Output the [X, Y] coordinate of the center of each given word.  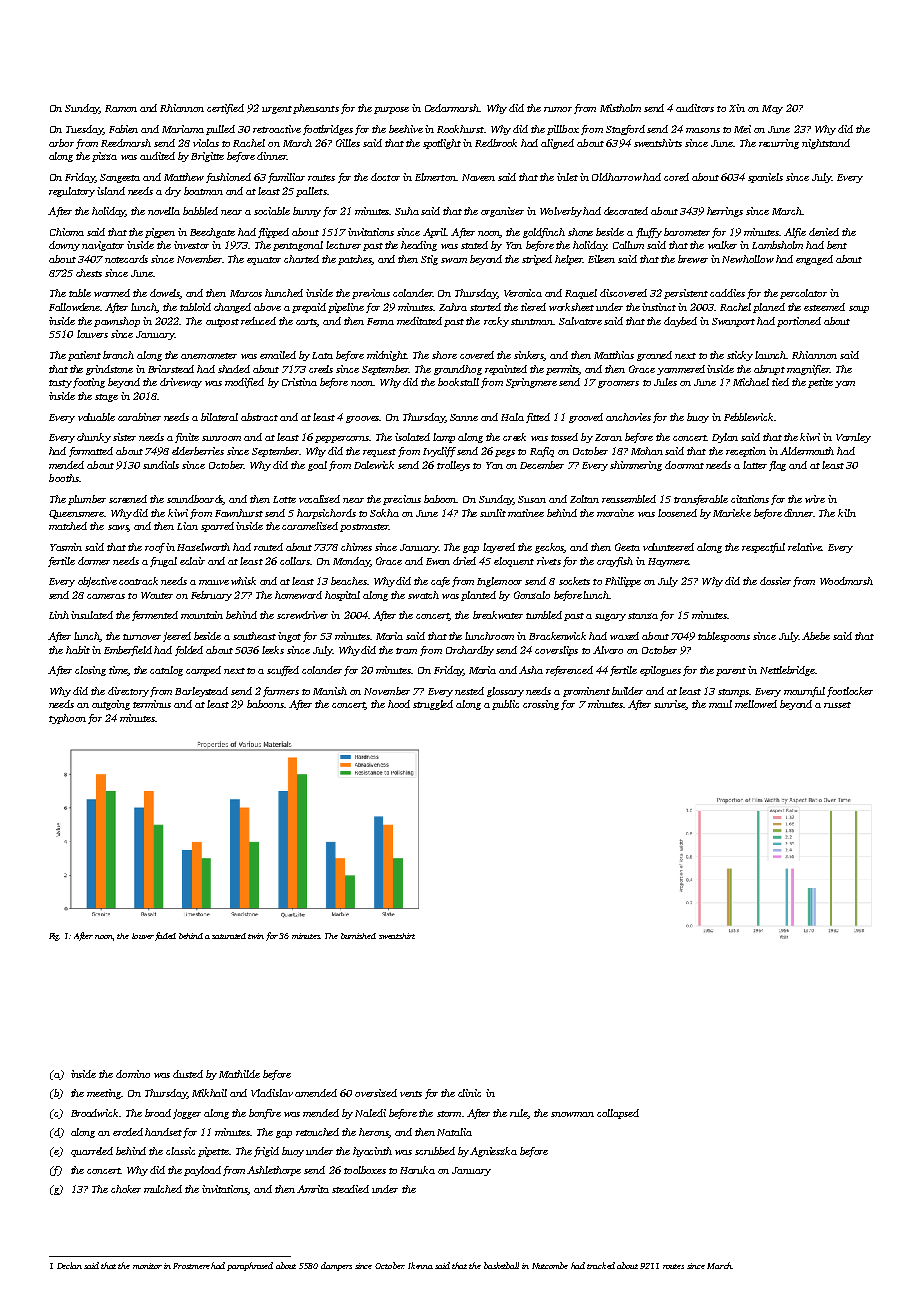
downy [64, 246]
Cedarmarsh [452, 108]
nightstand [826, 144]
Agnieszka [493, 1152]
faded [165, 936]
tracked [601, 1265]
